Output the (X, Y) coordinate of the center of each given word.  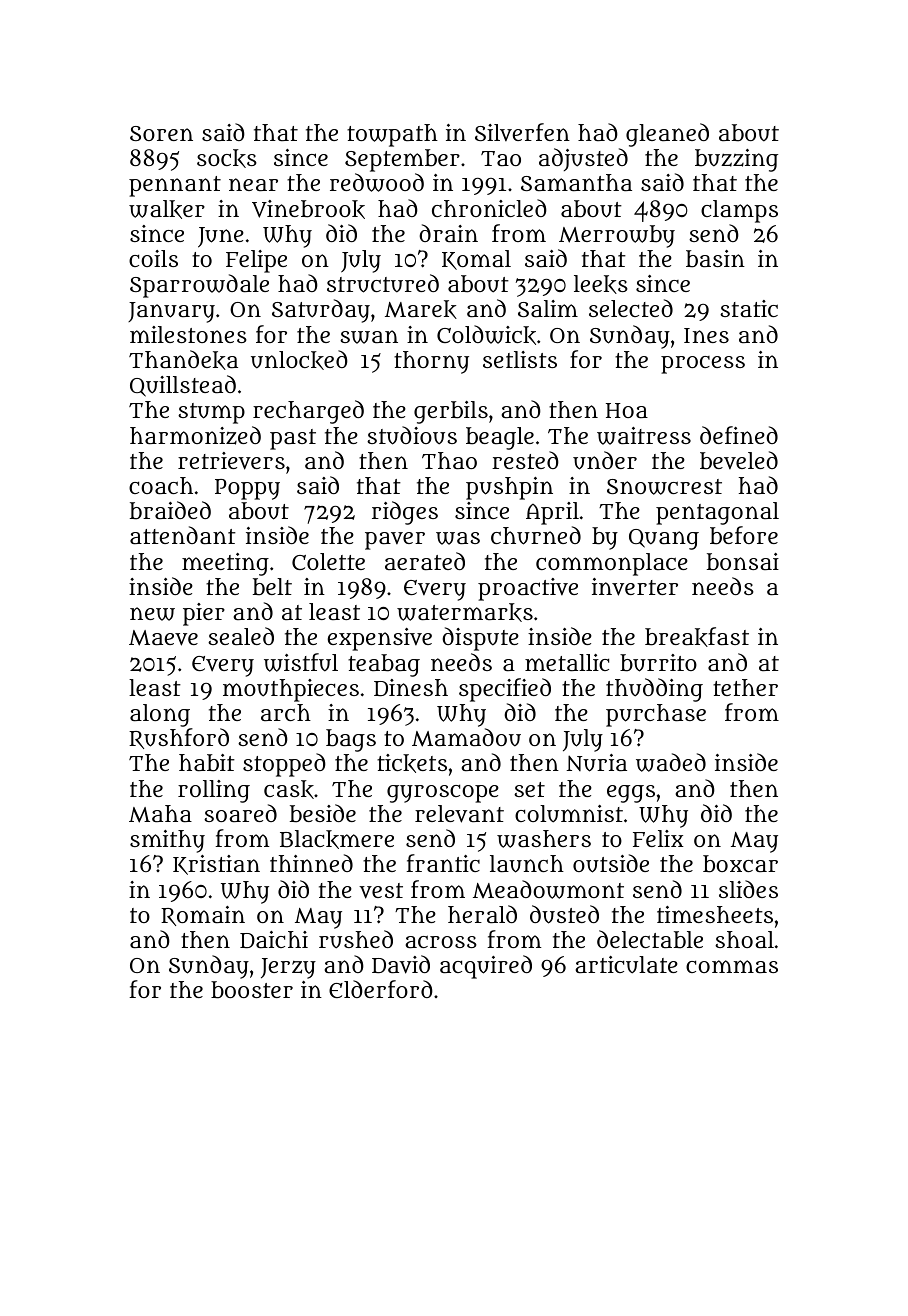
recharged (308, 412)
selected (631, 308)
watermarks (465, 612)
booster (252, 990)
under (605, 460)
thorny (431, 362)
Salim (548, 308)
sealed (241, 636)
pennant (175, 186)
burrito (658, 663)
